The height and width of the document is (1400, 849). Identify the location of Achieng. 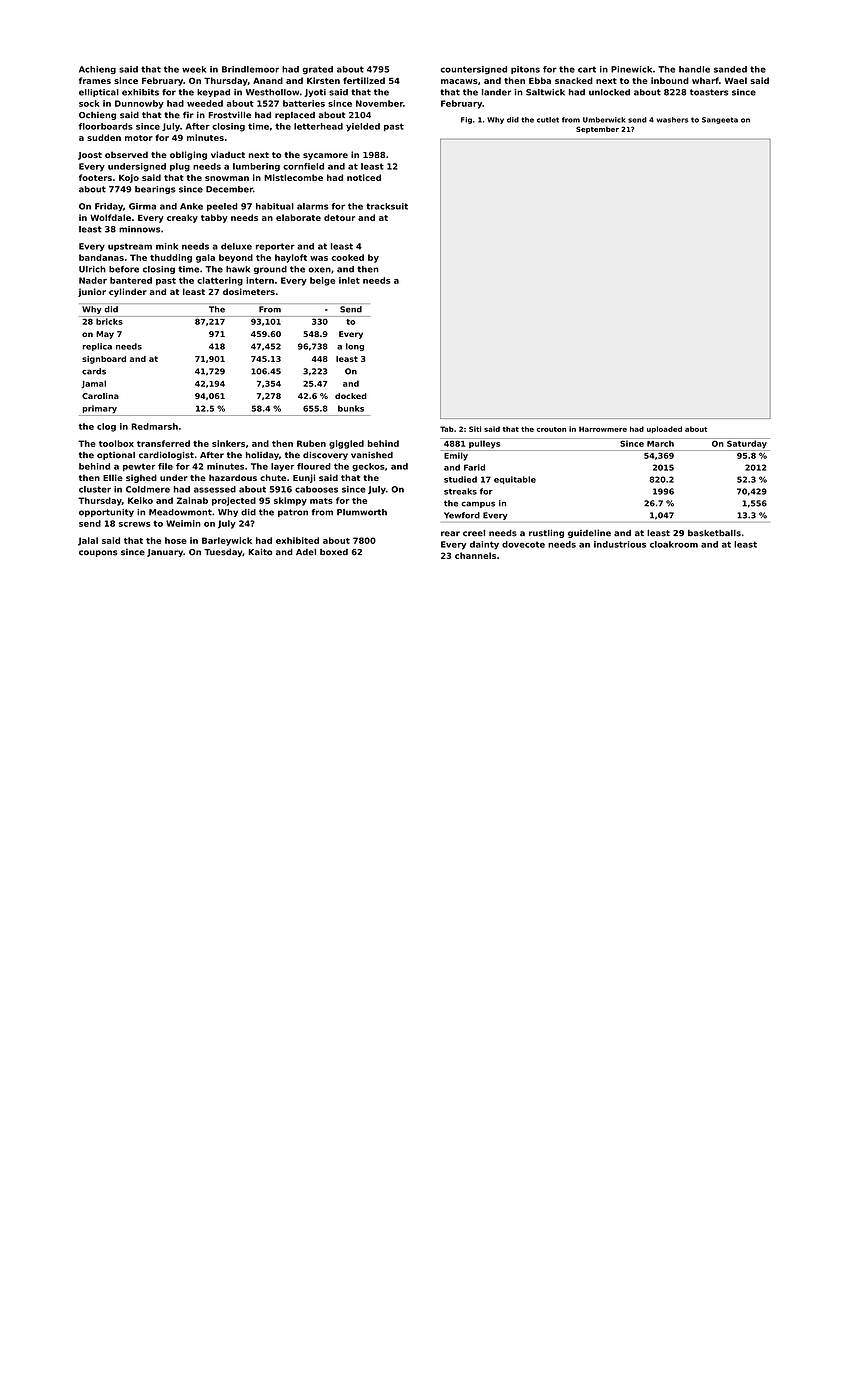
(97, 70).
